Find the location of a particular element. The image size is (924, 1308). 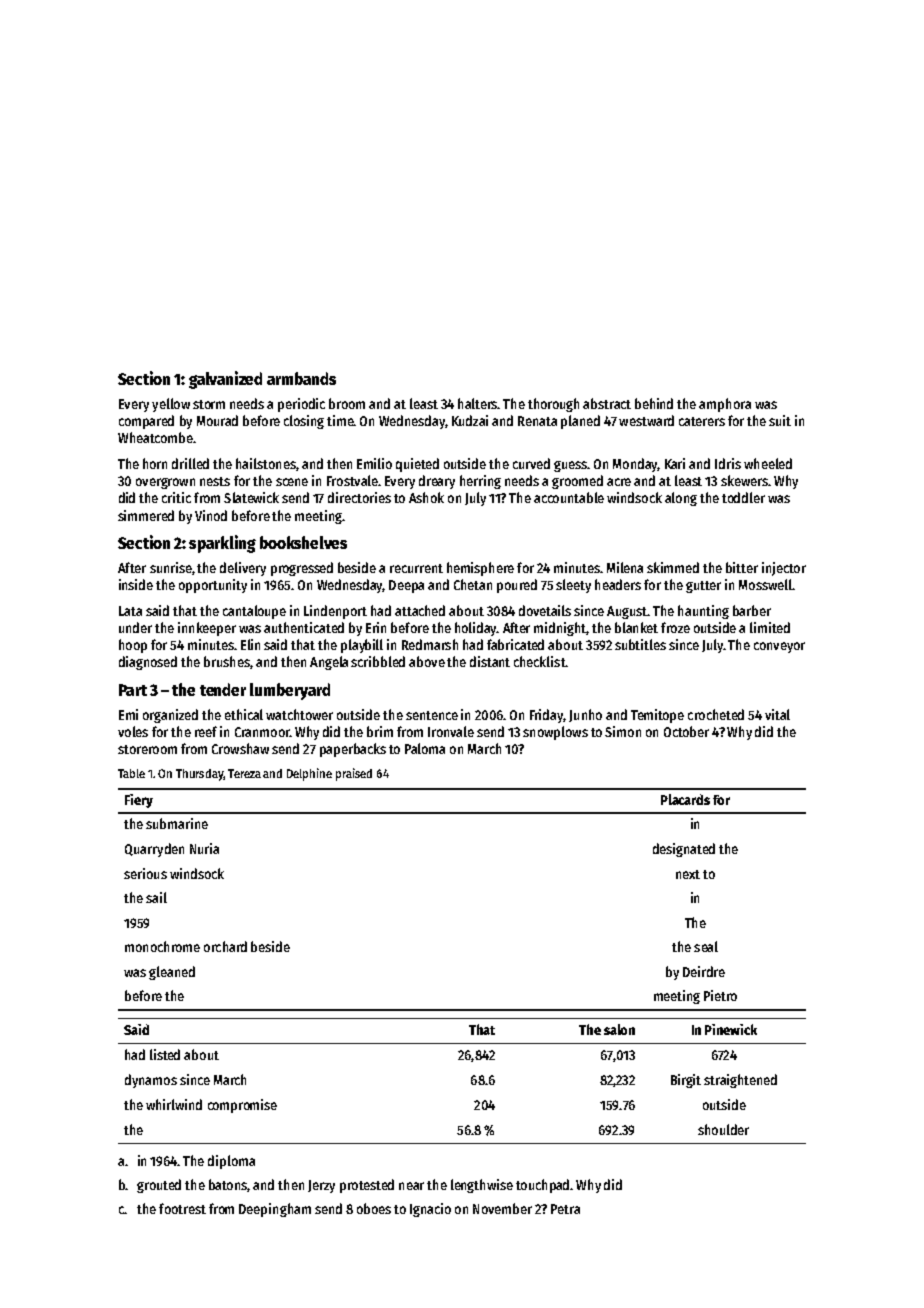

footrest is located at coordinates (182, 1208).
